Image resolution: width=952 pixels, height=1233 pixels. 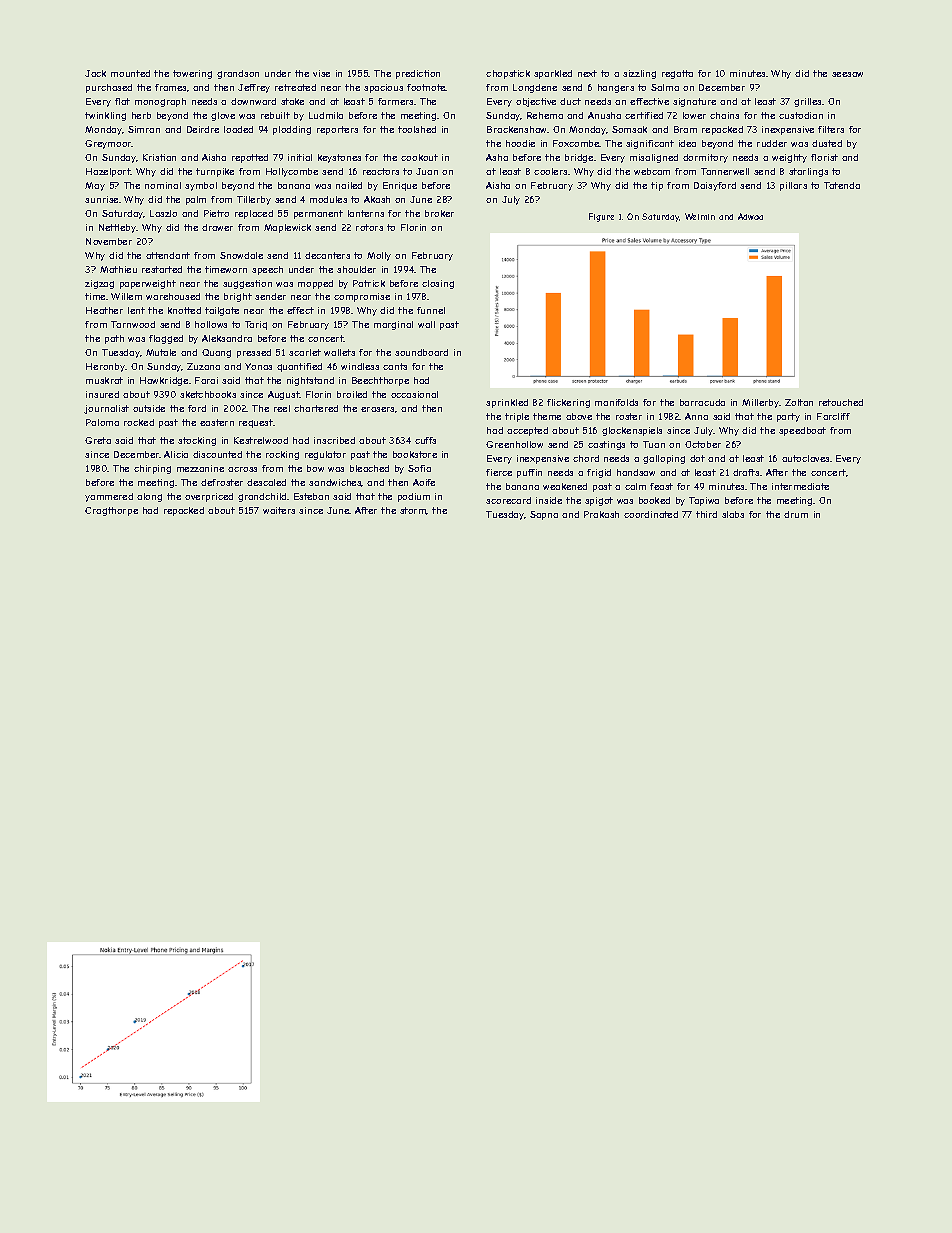 What do you see at coordinates (431, 310) in the screenshot?
I see `funnel` at bounding box center [431, 310].
